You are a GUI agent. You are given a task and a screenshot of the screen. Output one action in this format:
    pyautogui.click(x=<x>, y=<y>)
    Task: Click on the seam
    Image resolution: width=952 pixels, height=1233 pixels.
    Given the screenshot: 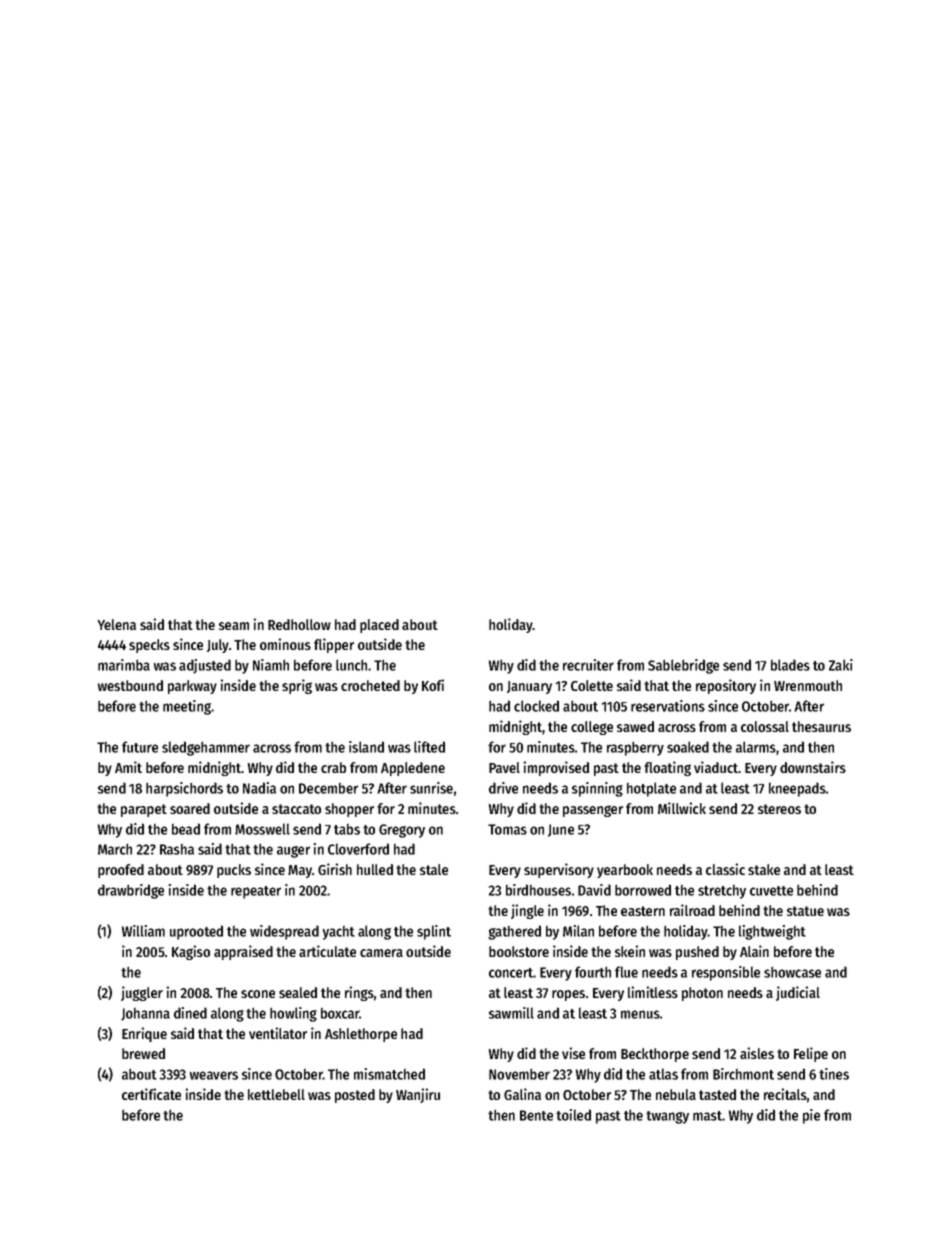 What is the action you would take?
    pyautogui.click(x=234, y=626)
